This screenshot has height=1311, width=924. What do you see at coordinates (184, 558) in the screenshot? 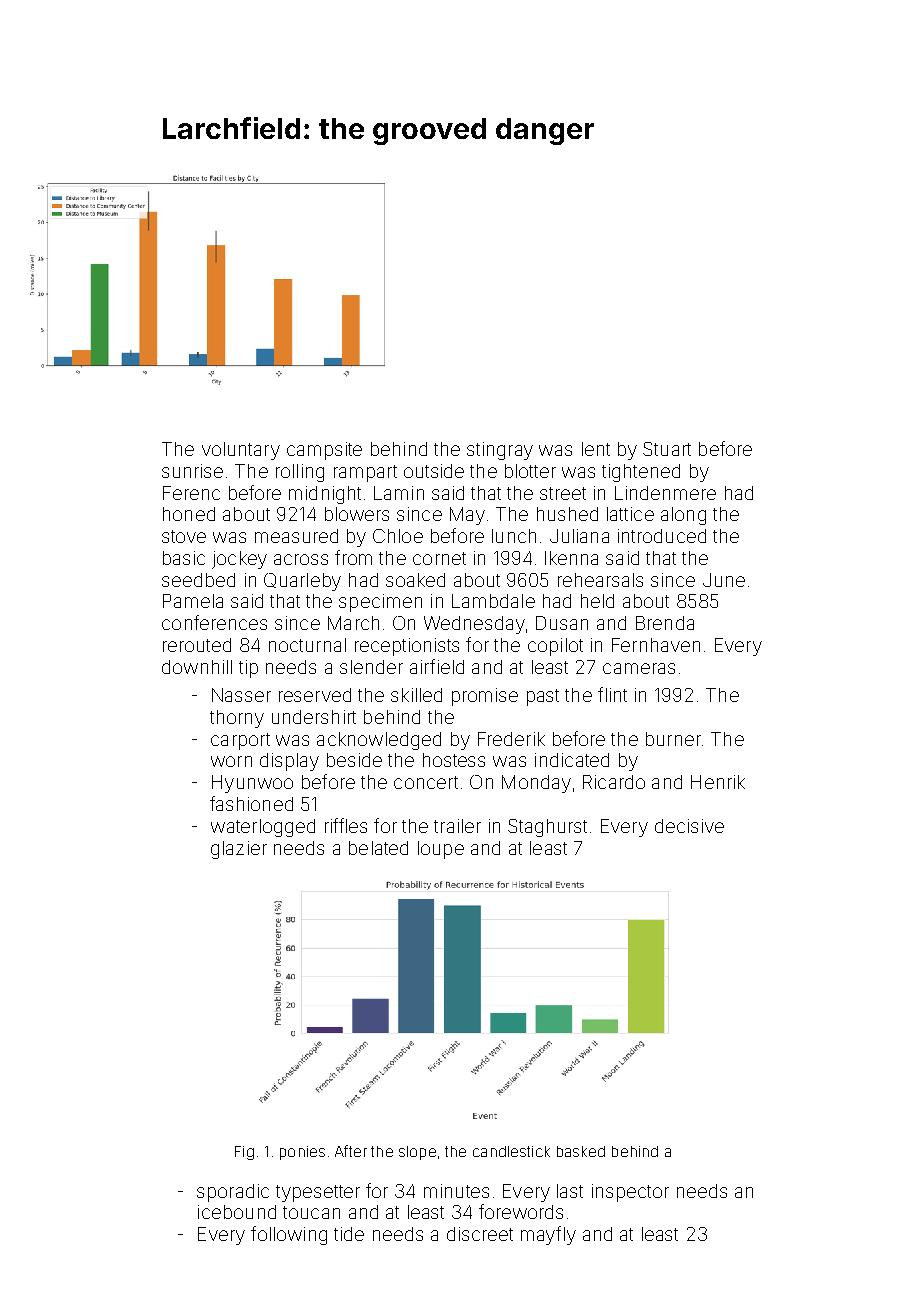
I see `basic` at bounding box center [184, 558].
